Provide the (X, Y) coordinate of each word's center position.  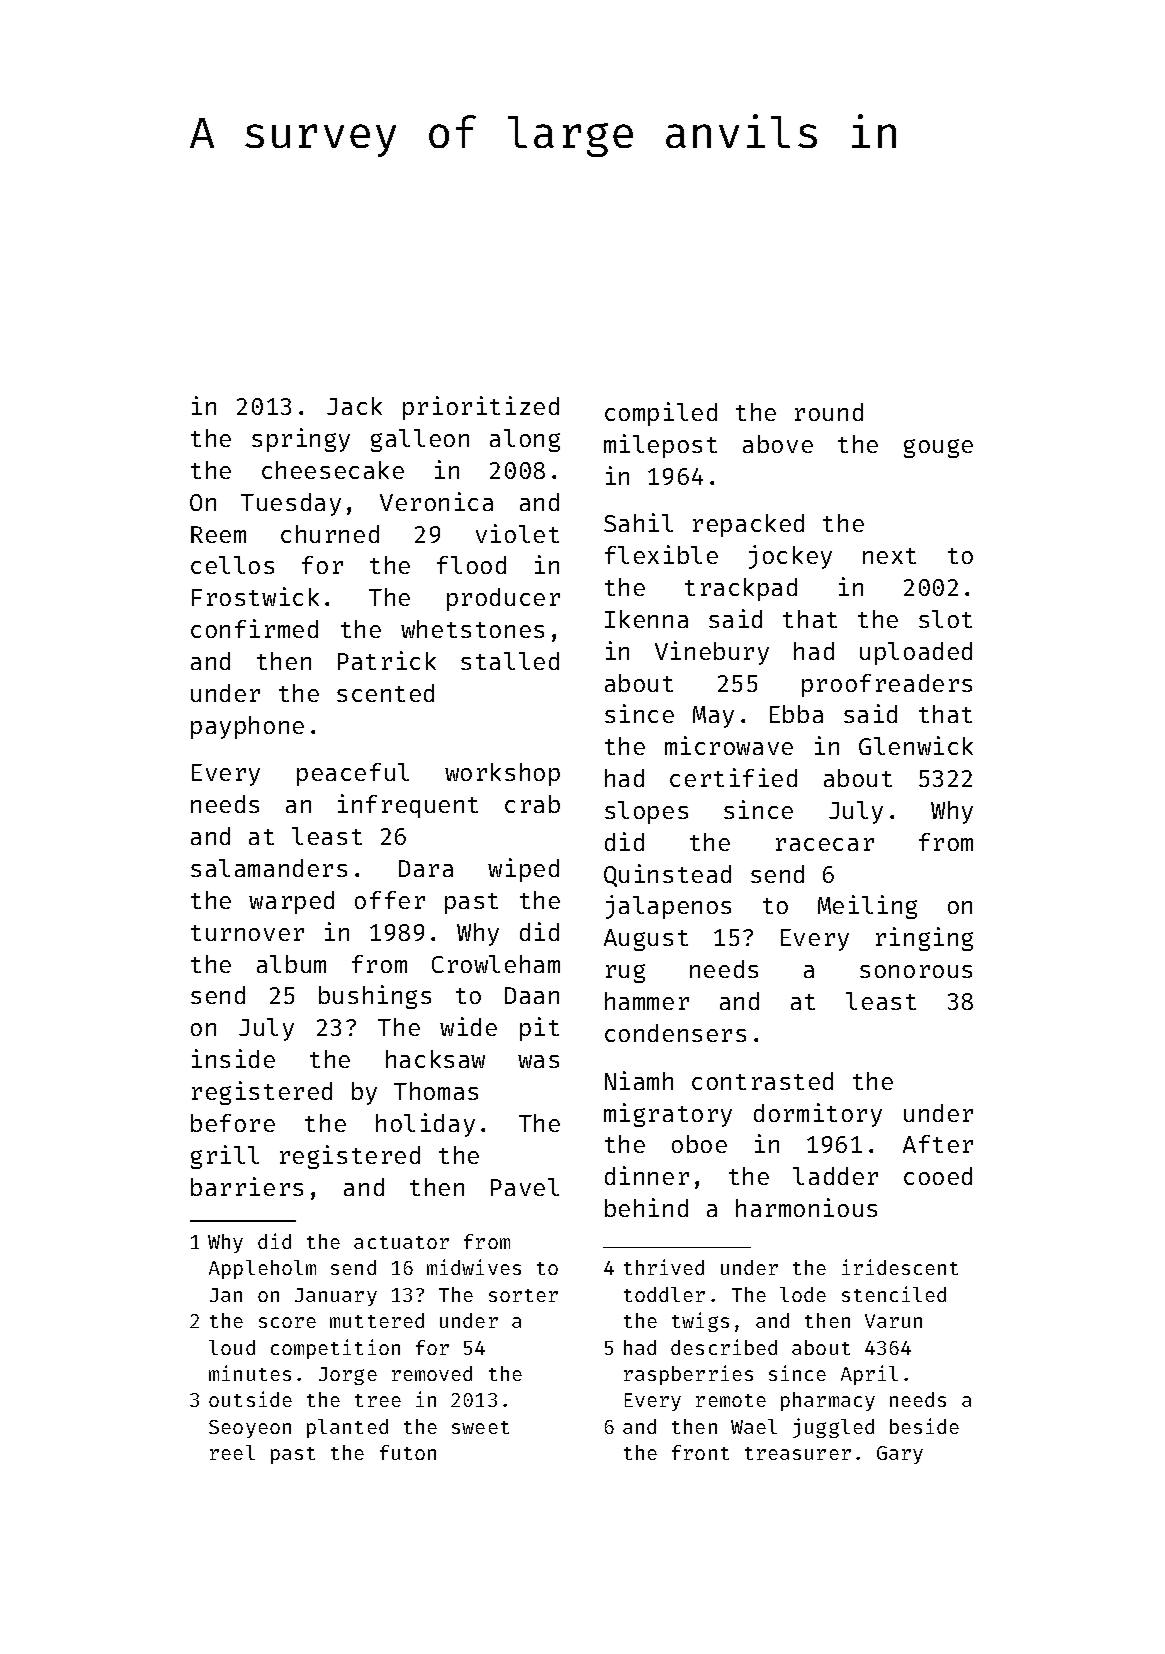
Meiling (867, 907)
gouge (938, 448)
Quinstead (667, 875)
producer (503, 599)
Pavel (525, 1187)
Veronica (436, 501)
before (233, 1123)
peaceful (353, 774)
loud (232, 1347)
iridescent (900, 1267)
